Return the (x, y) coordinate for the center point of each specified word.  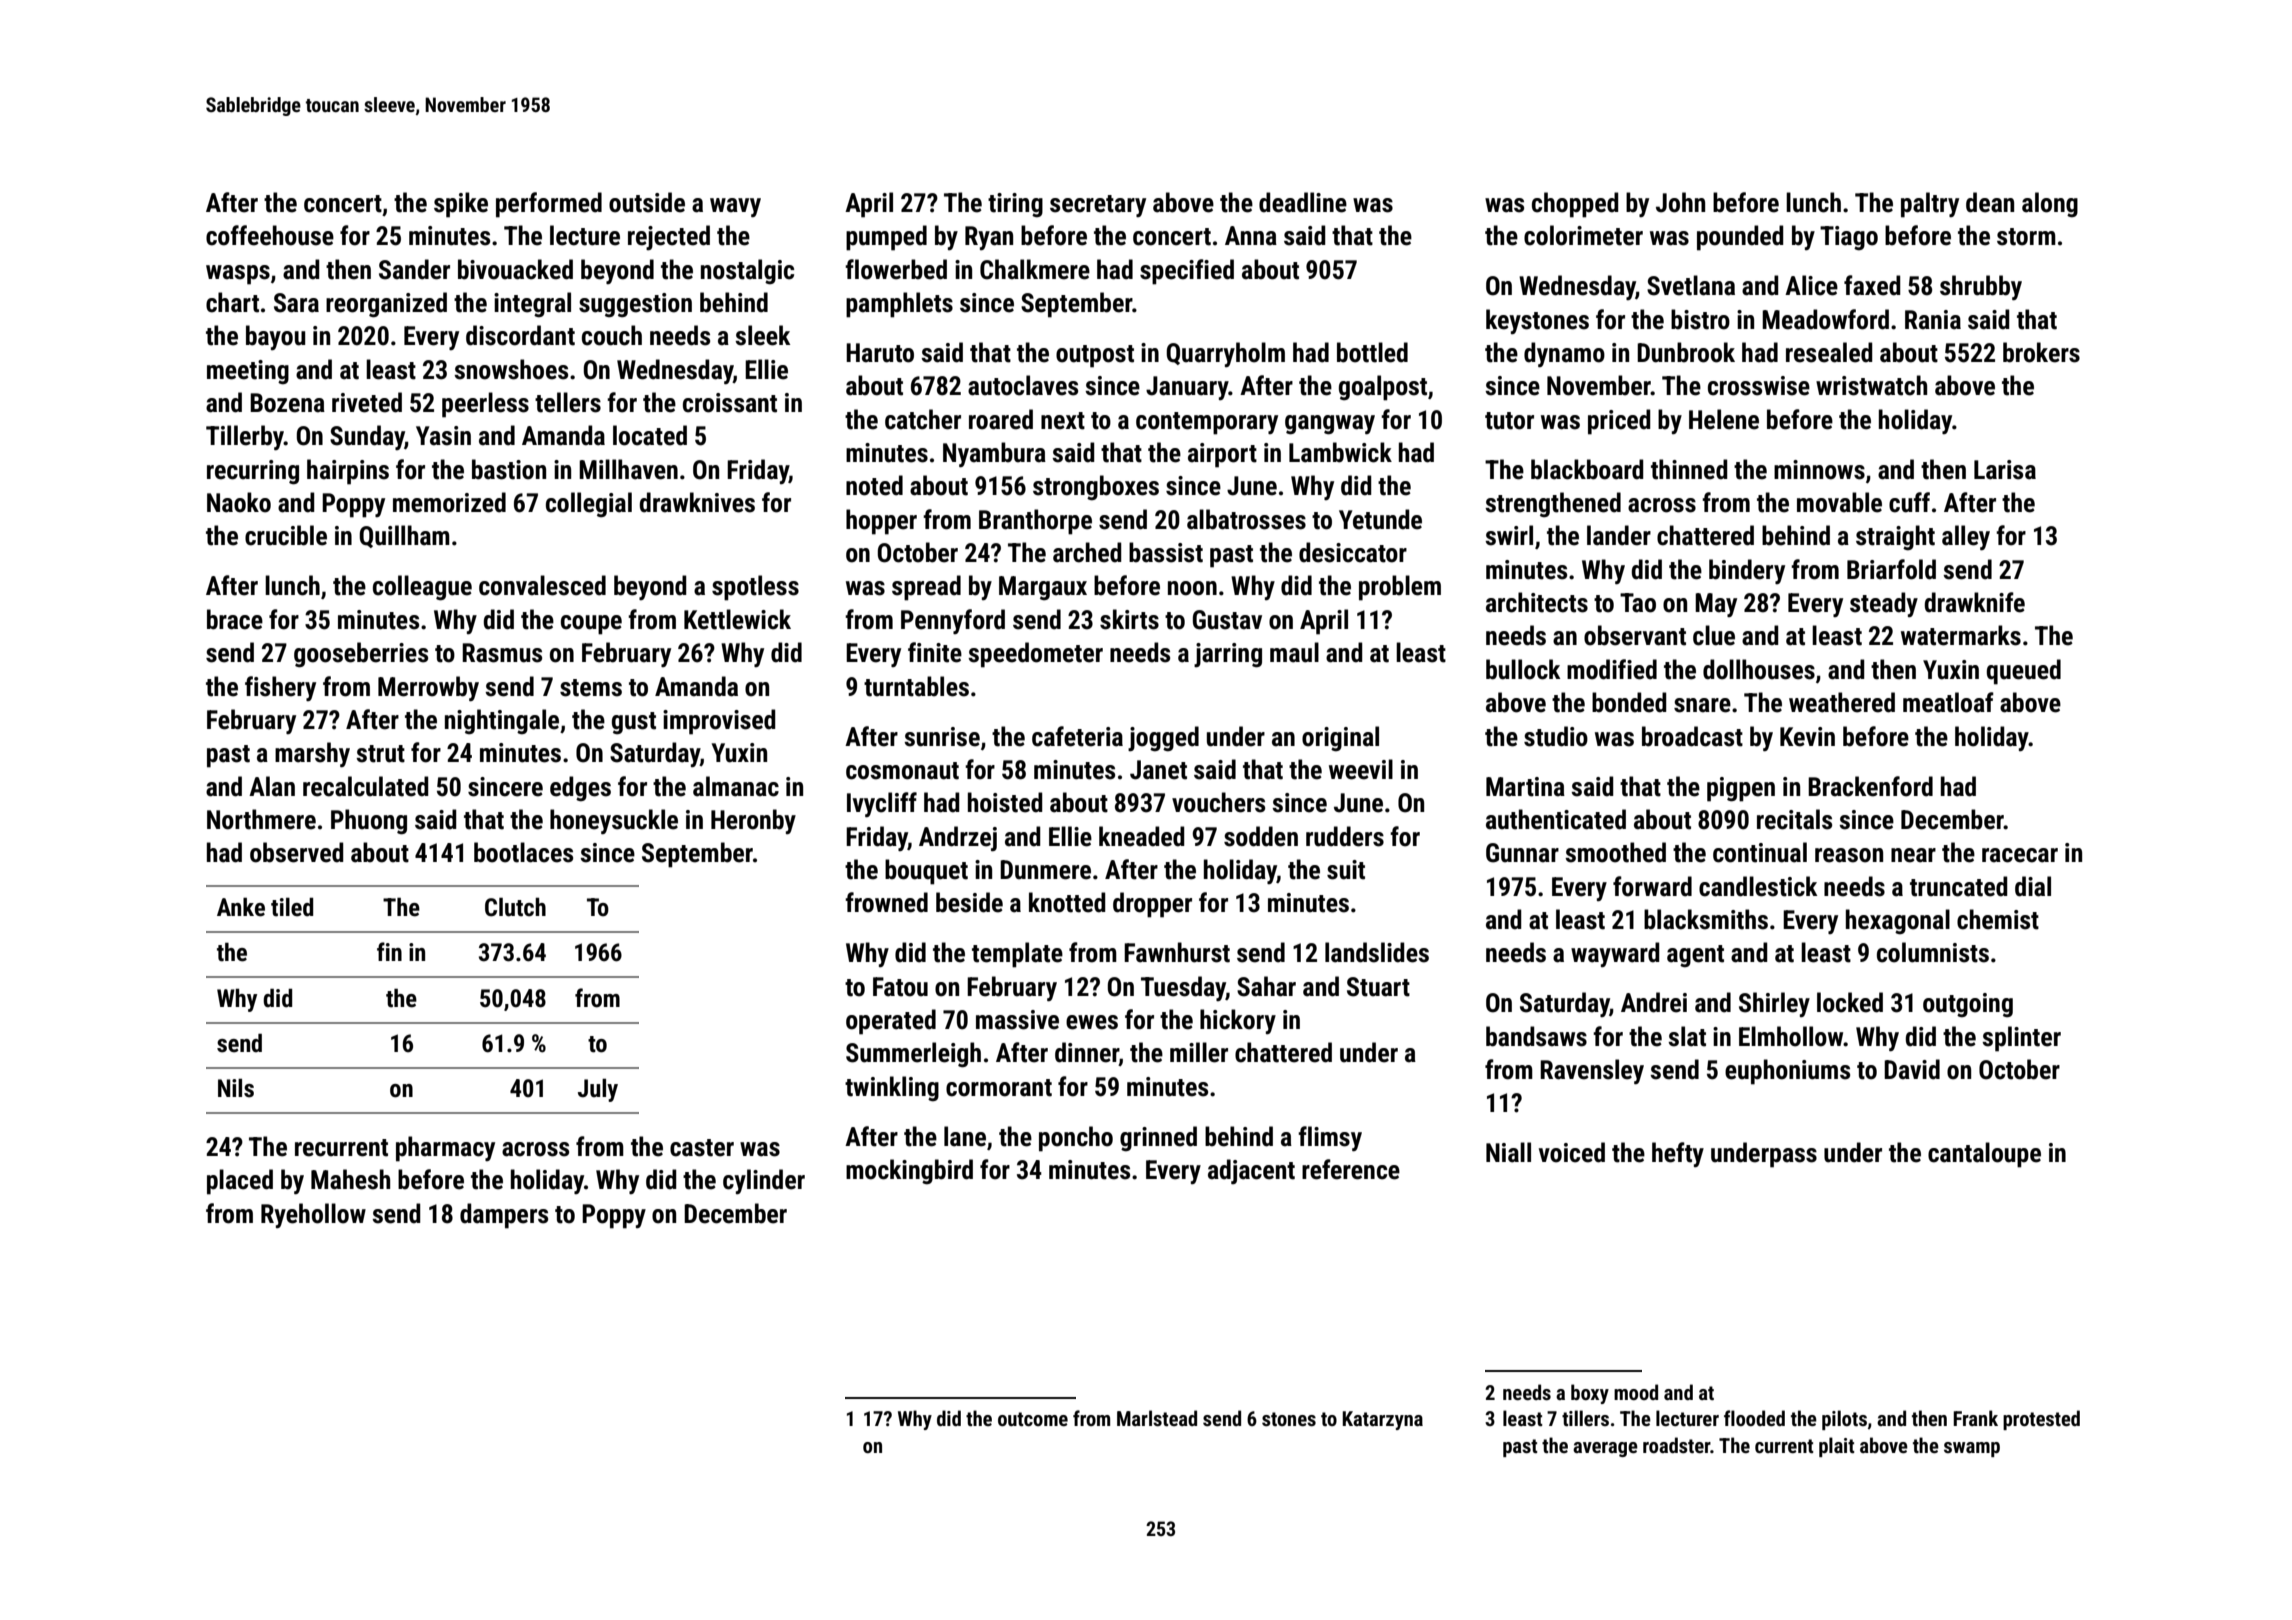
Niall (1508, 1152)
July (598, 1090)
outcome (1033, 1419)
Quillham (404, 536)
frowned (886, 902)
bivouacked (515, 269)
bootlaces (523, 852)
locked (1850, 1002)
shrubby (1981, 288)
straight (1895, 538)
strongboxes (1096, 488)
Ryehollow (313, 1215)
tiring (1015, 205)
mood (1636, 1392)
